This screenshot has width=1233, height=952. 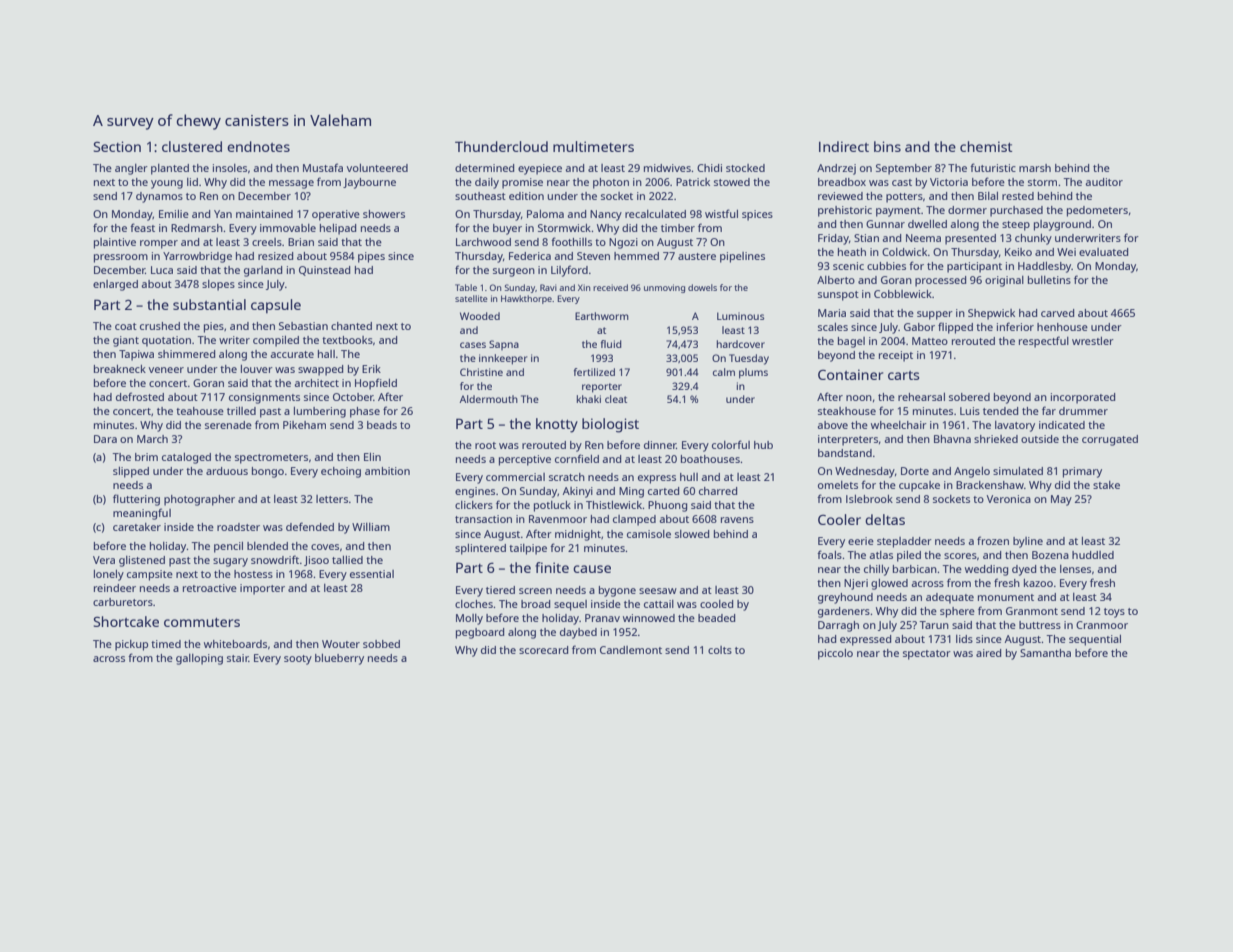 I want to click on Chidi, so click(x=709, y=168).
